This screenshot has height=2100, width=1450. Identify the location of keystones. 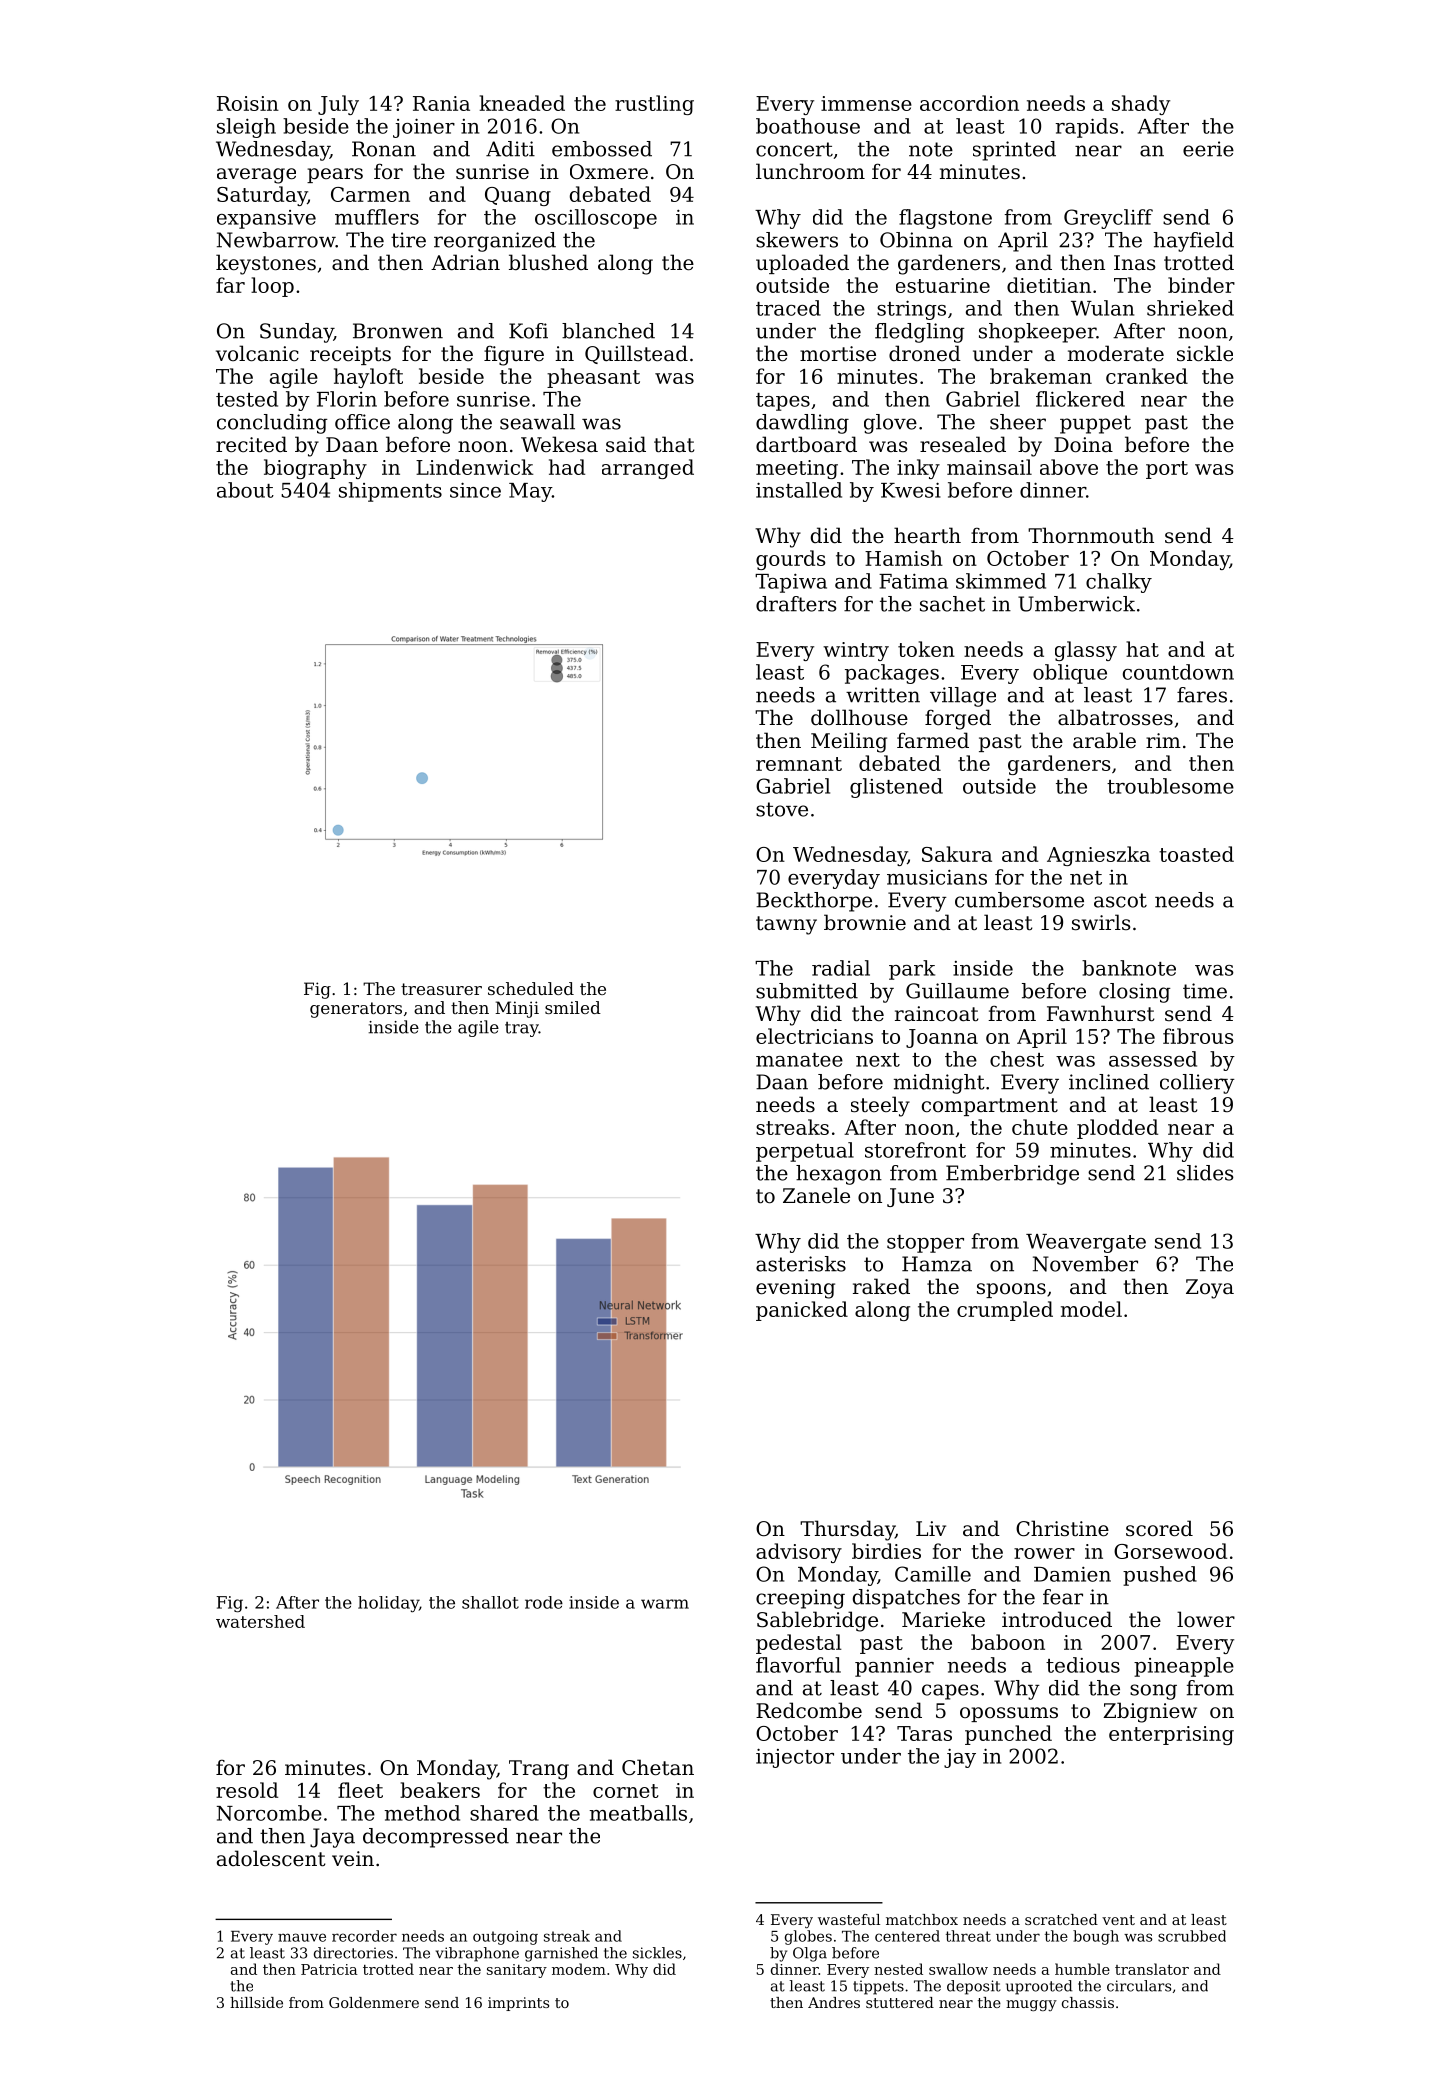
(266, 264).
